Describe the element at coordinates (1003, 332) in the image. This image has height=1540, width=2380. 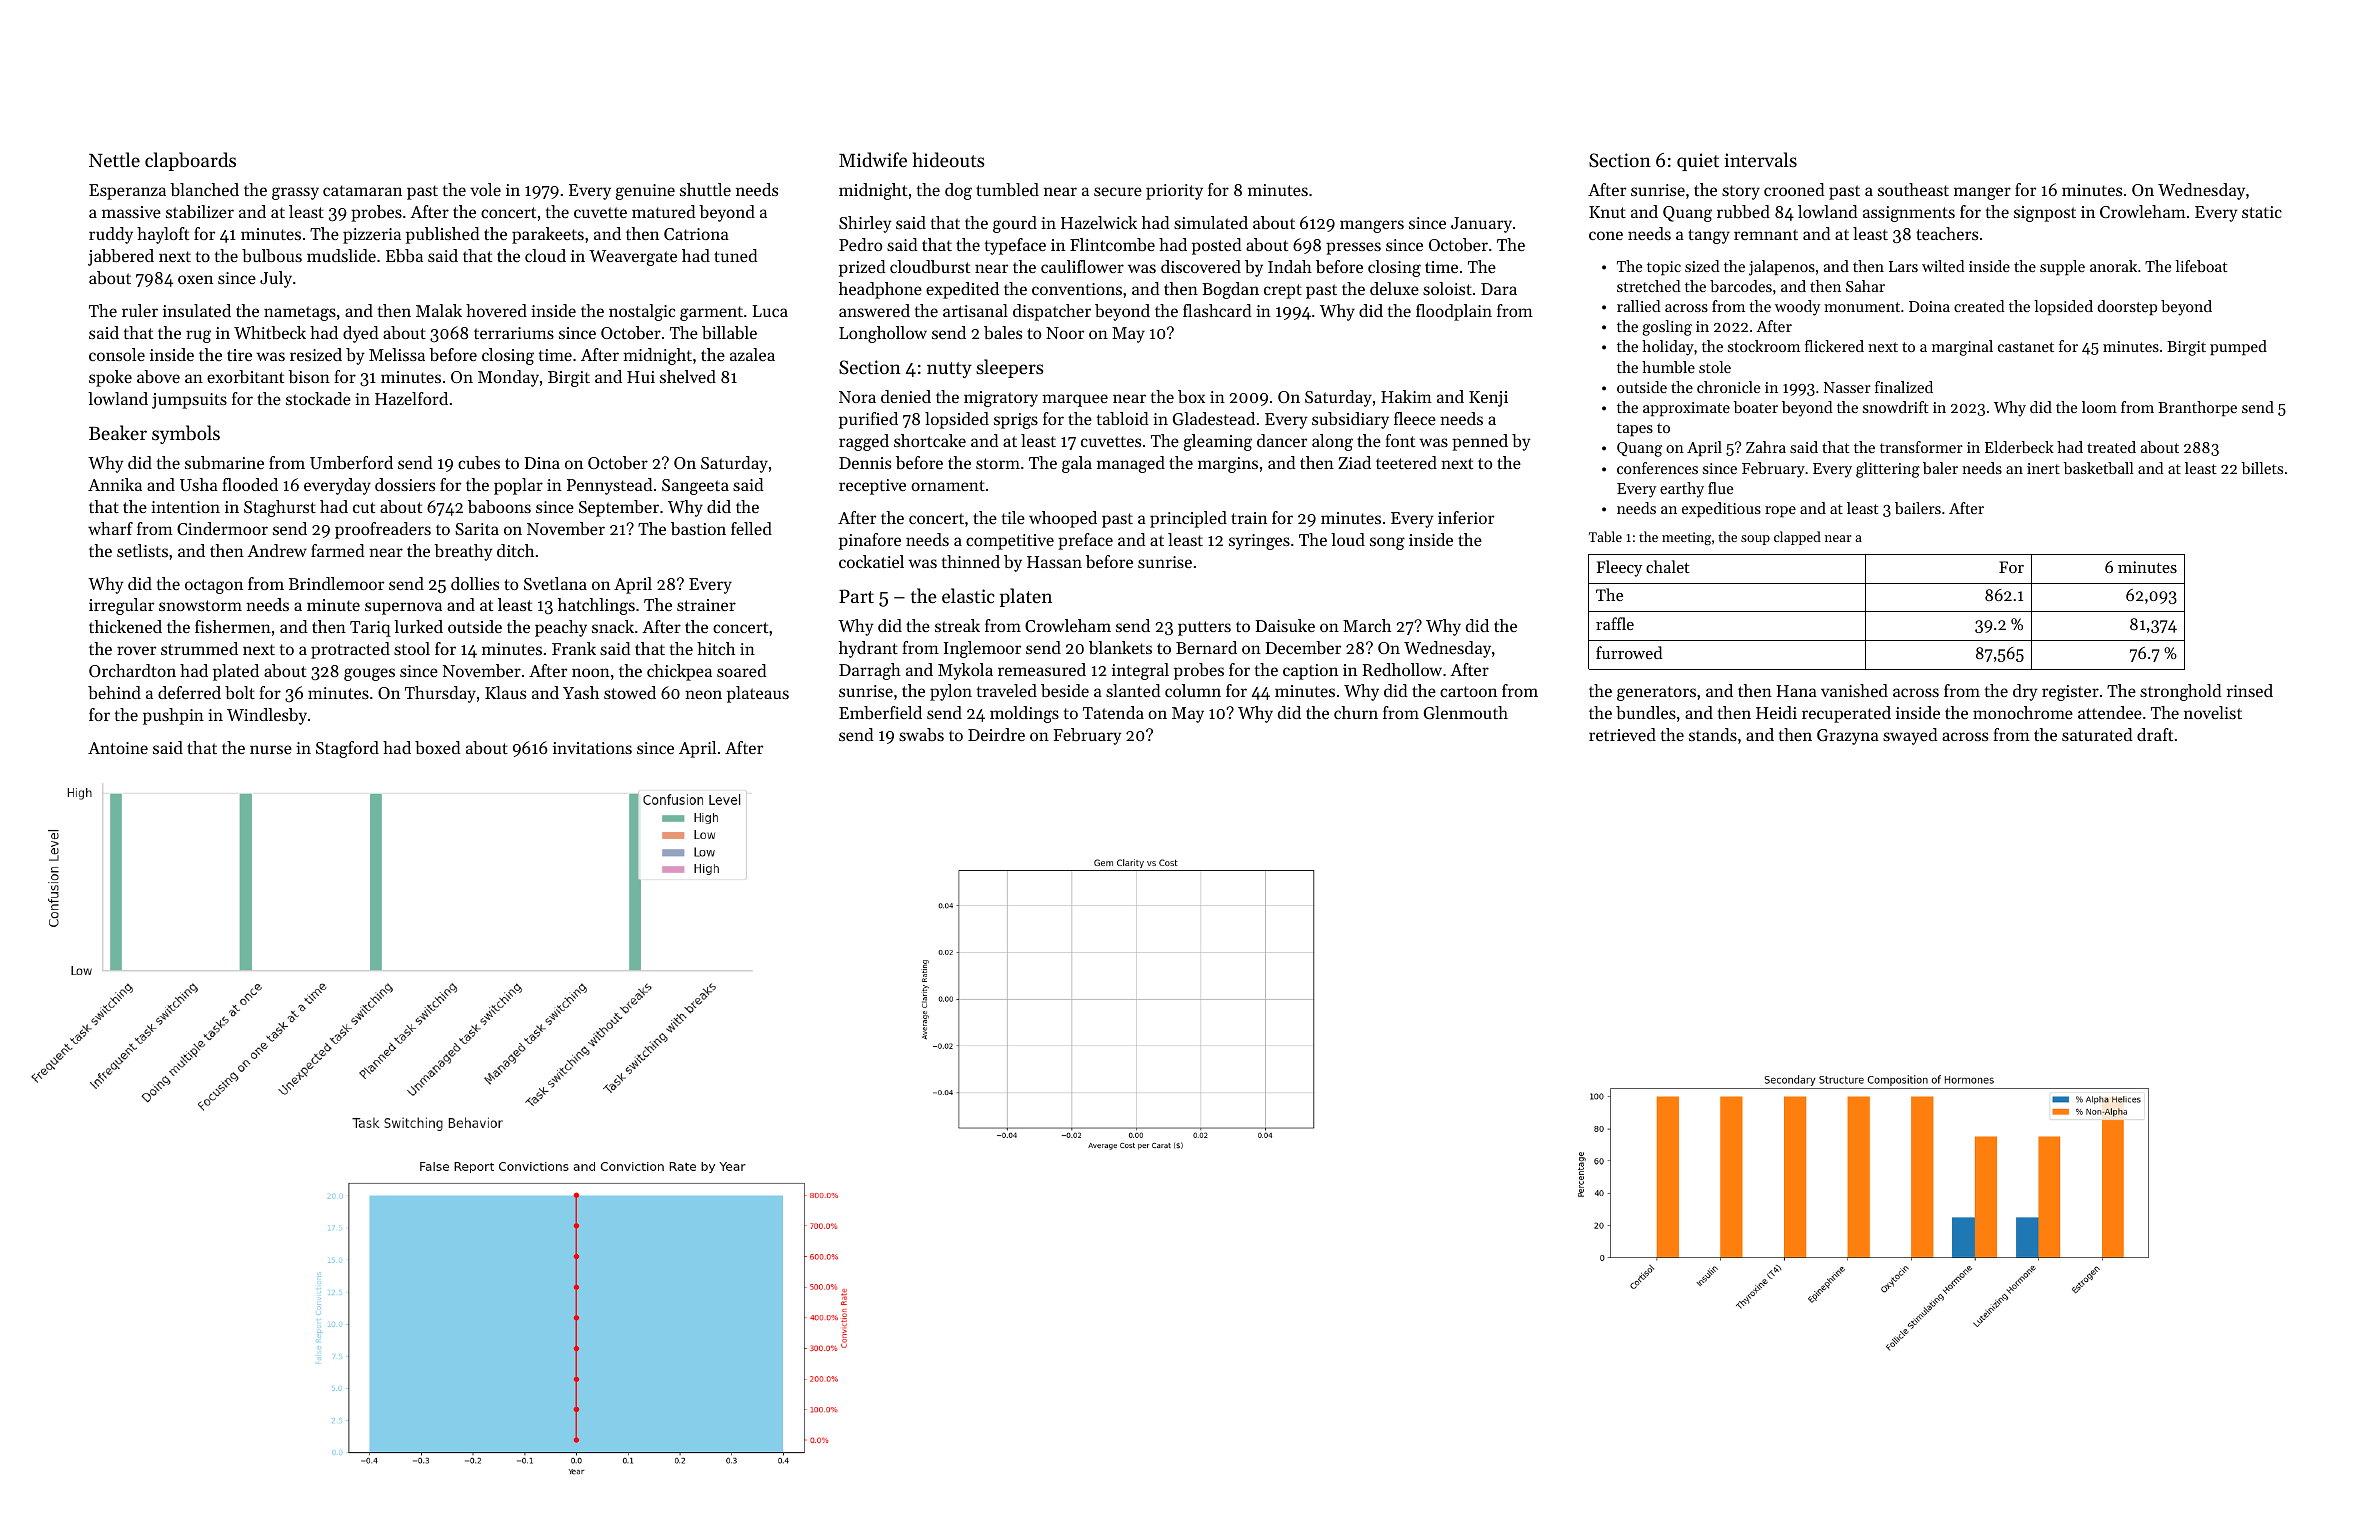
I see `bales` at that location.
